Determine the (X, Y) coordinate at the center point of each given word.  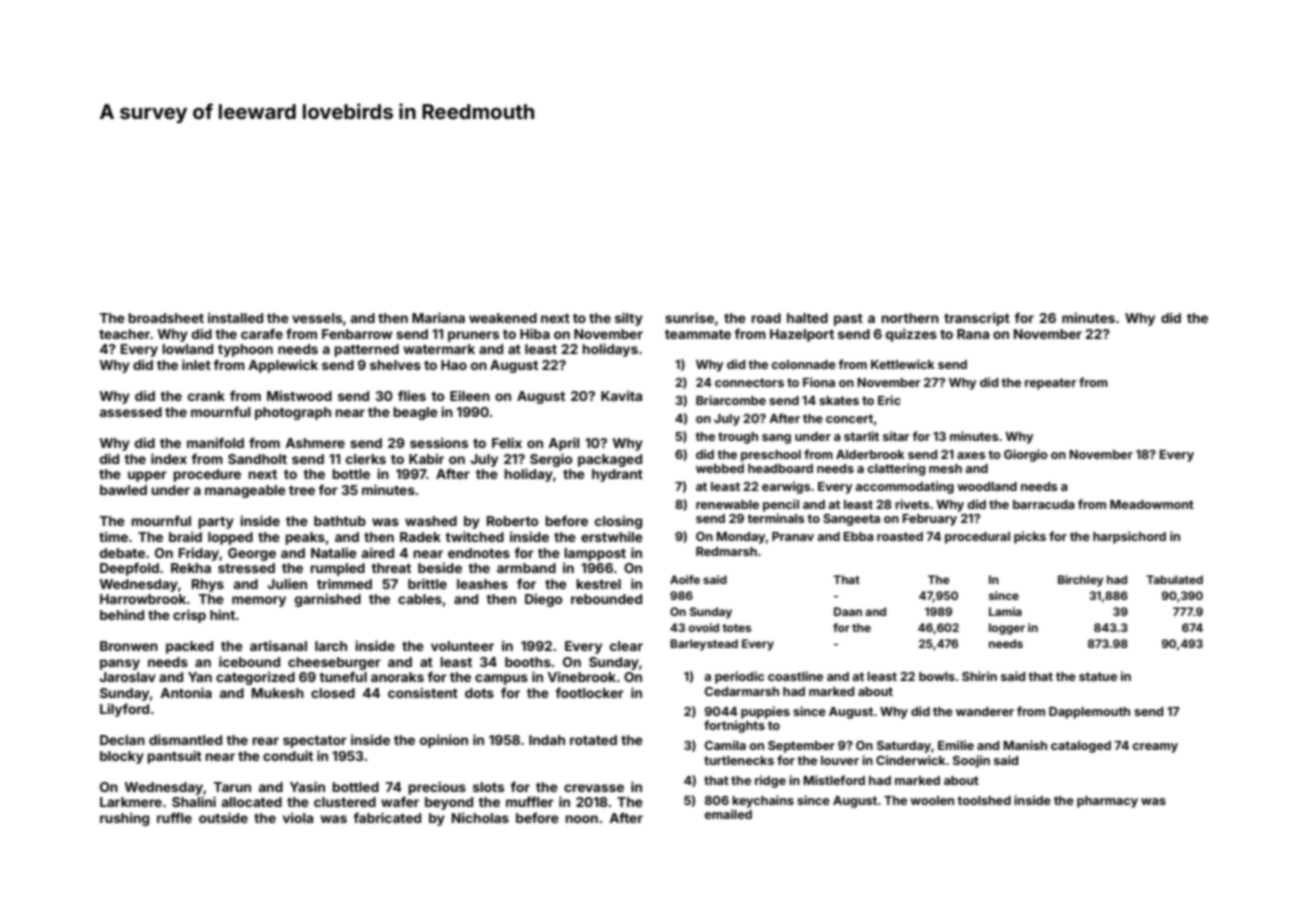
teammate (698, 334)
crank (206, 396)
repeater (1050, 384)
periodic (739, 677)
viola (298, 817)
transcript (977, 319)
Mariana (438, 317)
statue (1098, 676)
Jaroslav (127, 677)
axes (971, 455)
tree (302, 490)
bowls (937, 676)
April (564, 444)
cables (420, 599)
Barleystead (704, 645)
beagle (415, 413)
